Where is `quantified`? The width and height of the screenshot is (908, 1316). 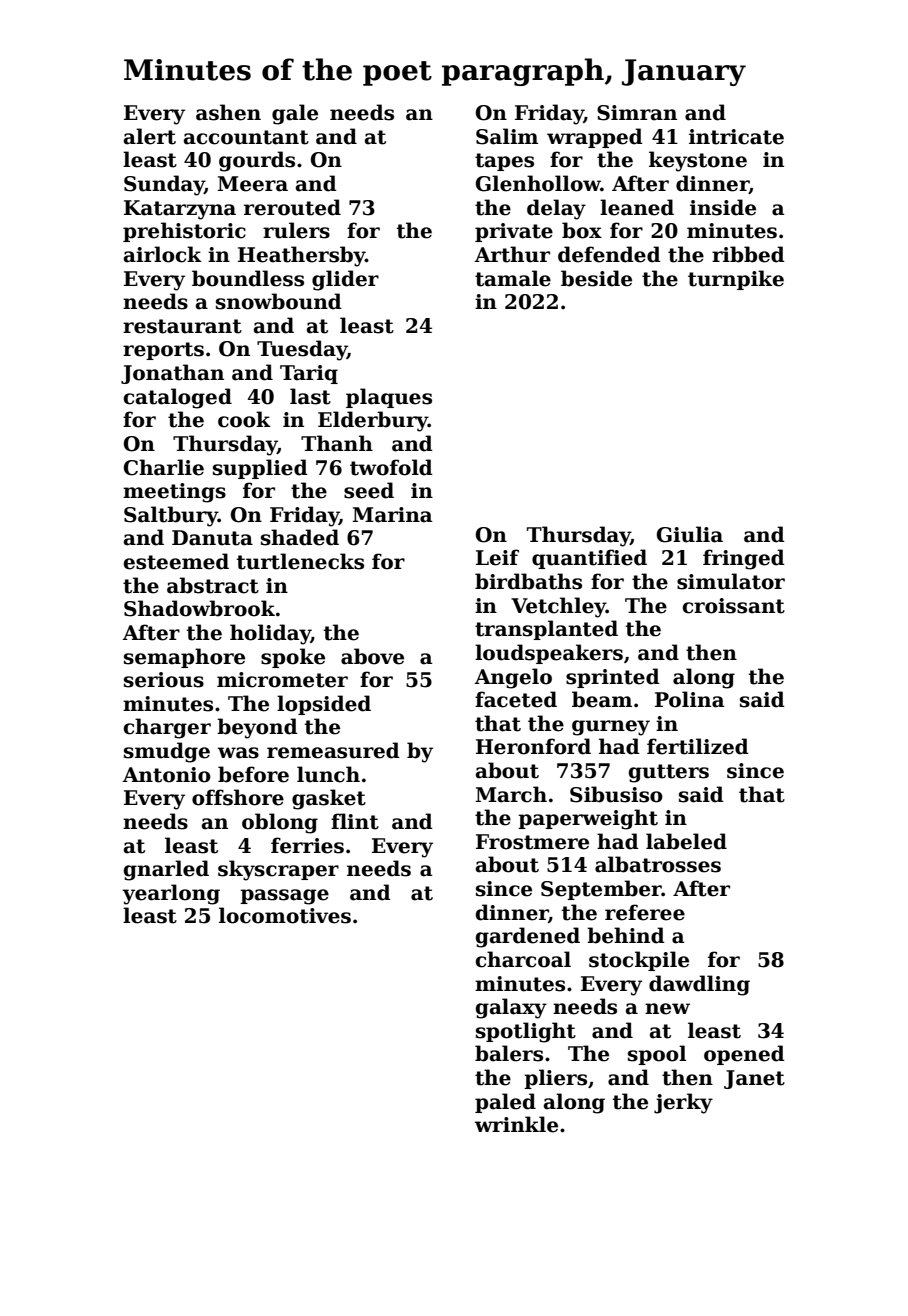
quantified is located at coordinates (589, 559).
